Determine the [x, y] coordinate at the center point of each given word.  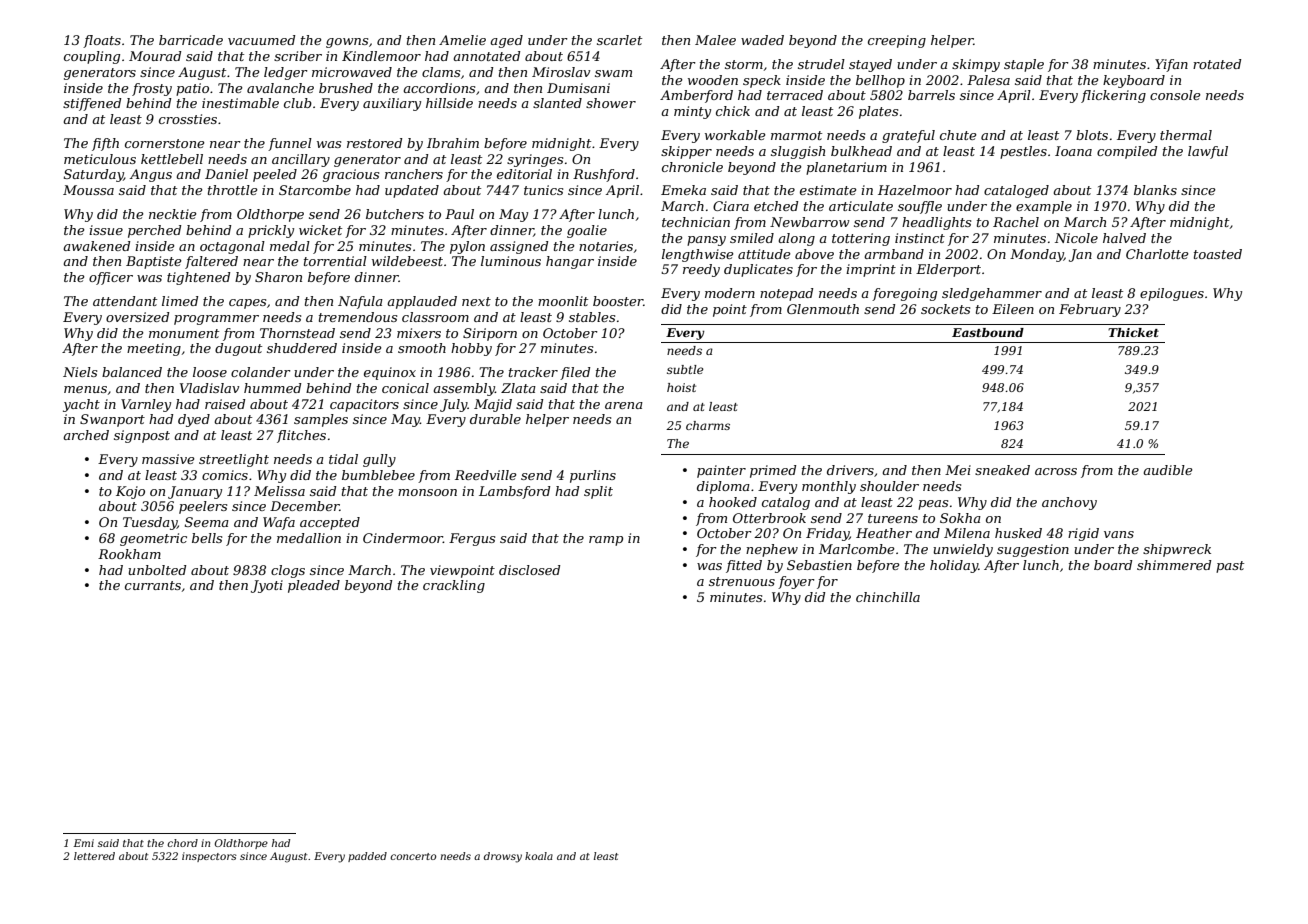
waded [762, 40]
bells [207, 538]
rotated [1217, 64]
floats [102, 41]
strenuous [742, 581]
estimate [828, 190]
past [1230, 567]
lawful [1208, 152]
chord [182, 843]
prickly [271, 231]
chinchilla [888, 597]
